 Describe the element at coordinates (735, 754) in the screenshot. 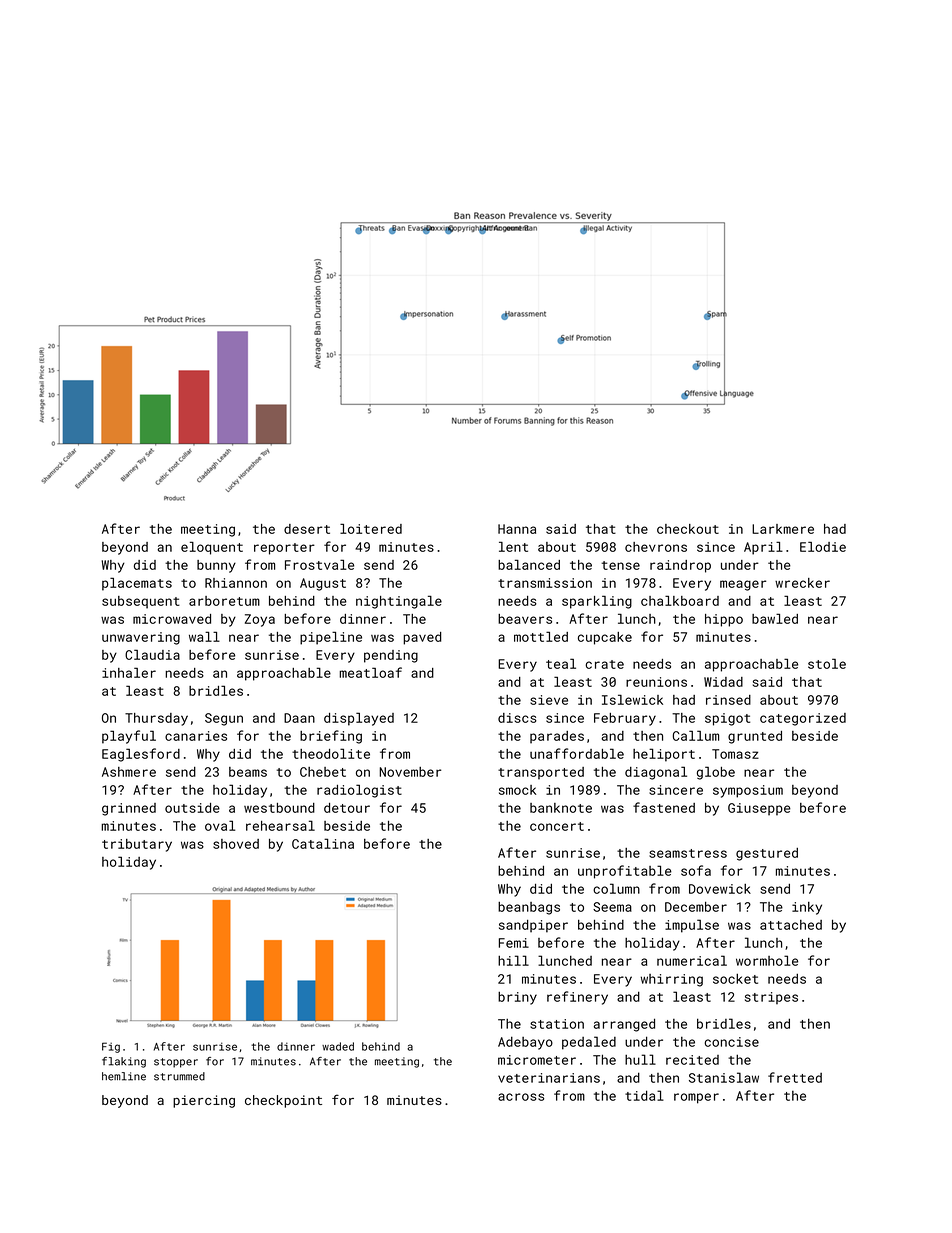

I see `Tomasz` at that location.
